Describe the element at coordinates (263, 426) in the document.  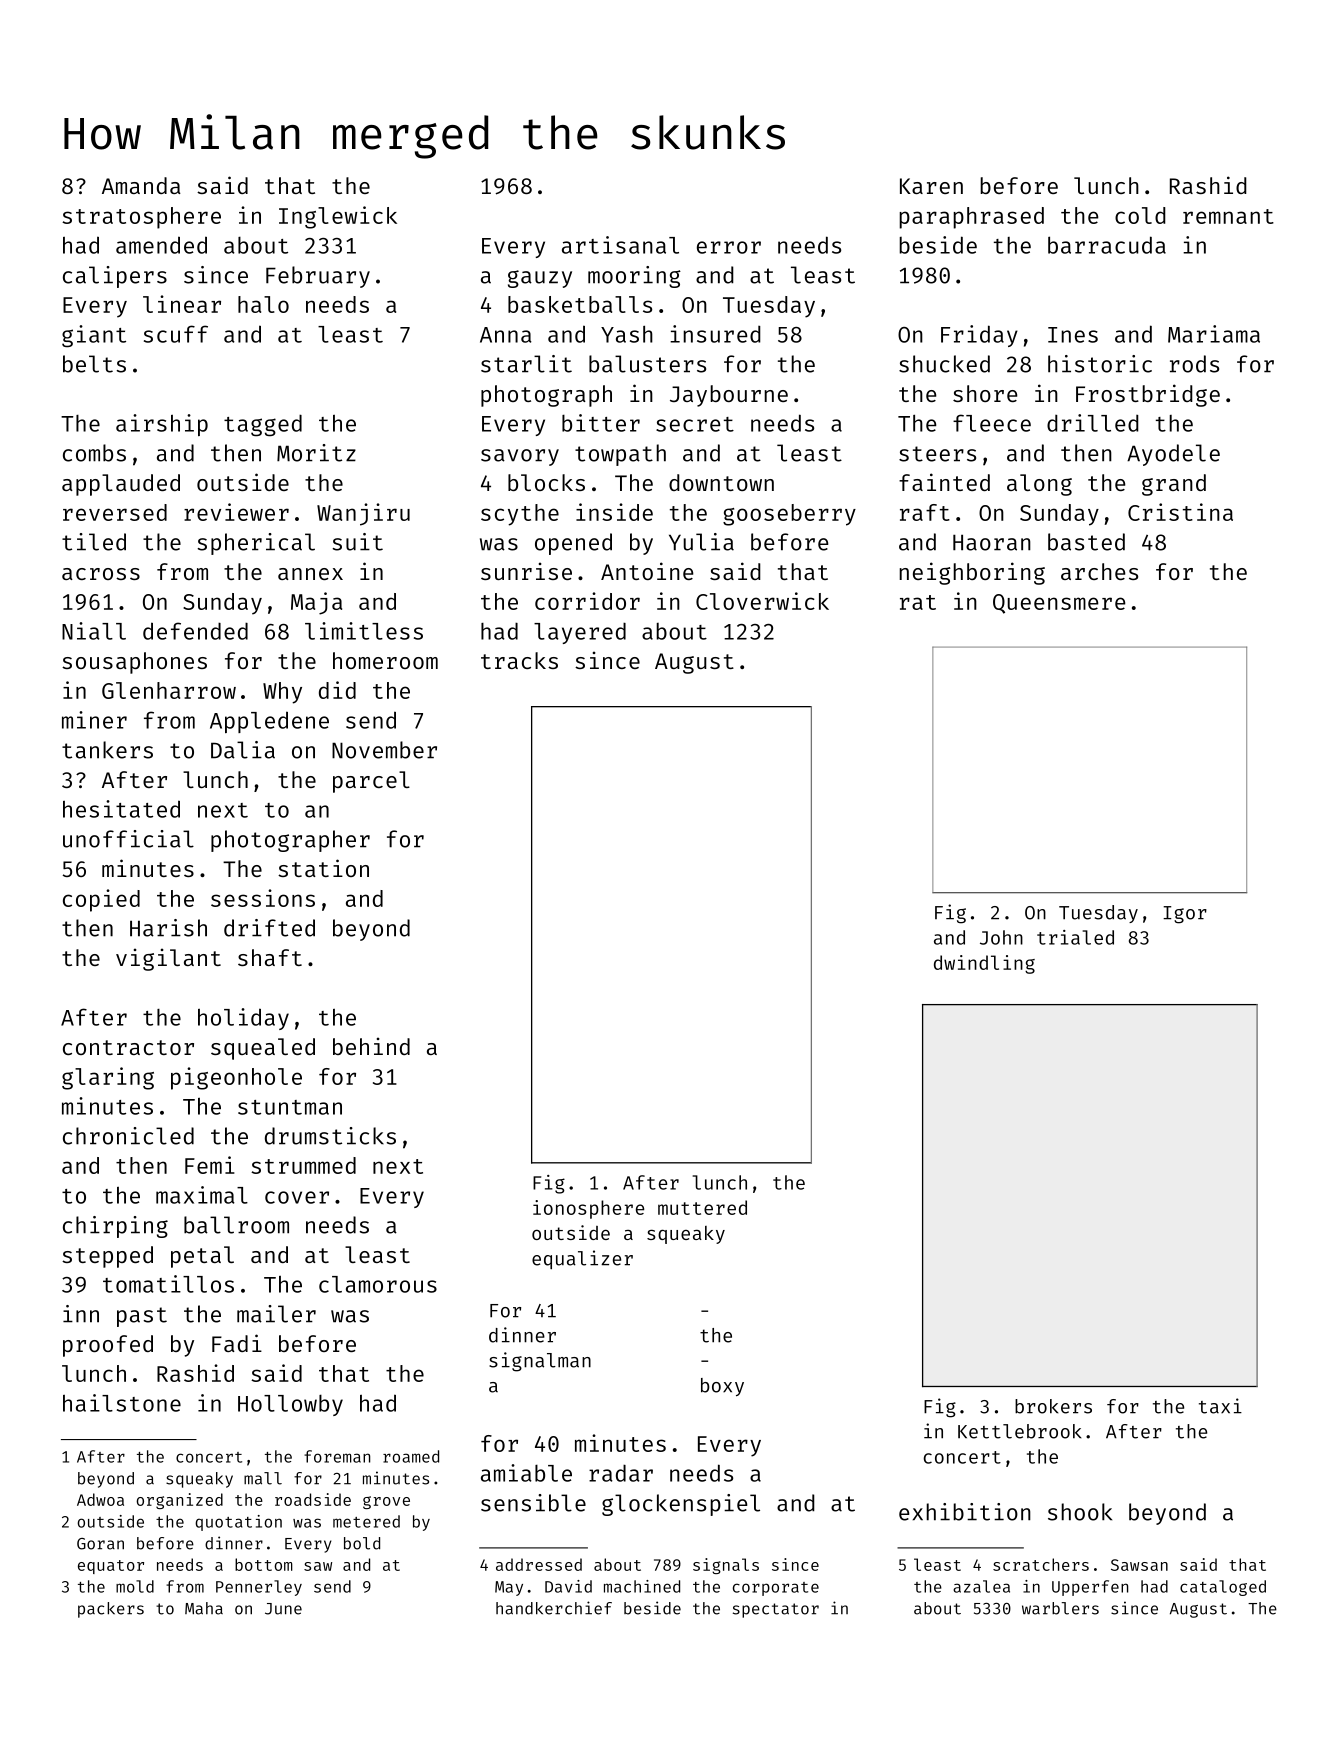
I see `tagged` at that location.
